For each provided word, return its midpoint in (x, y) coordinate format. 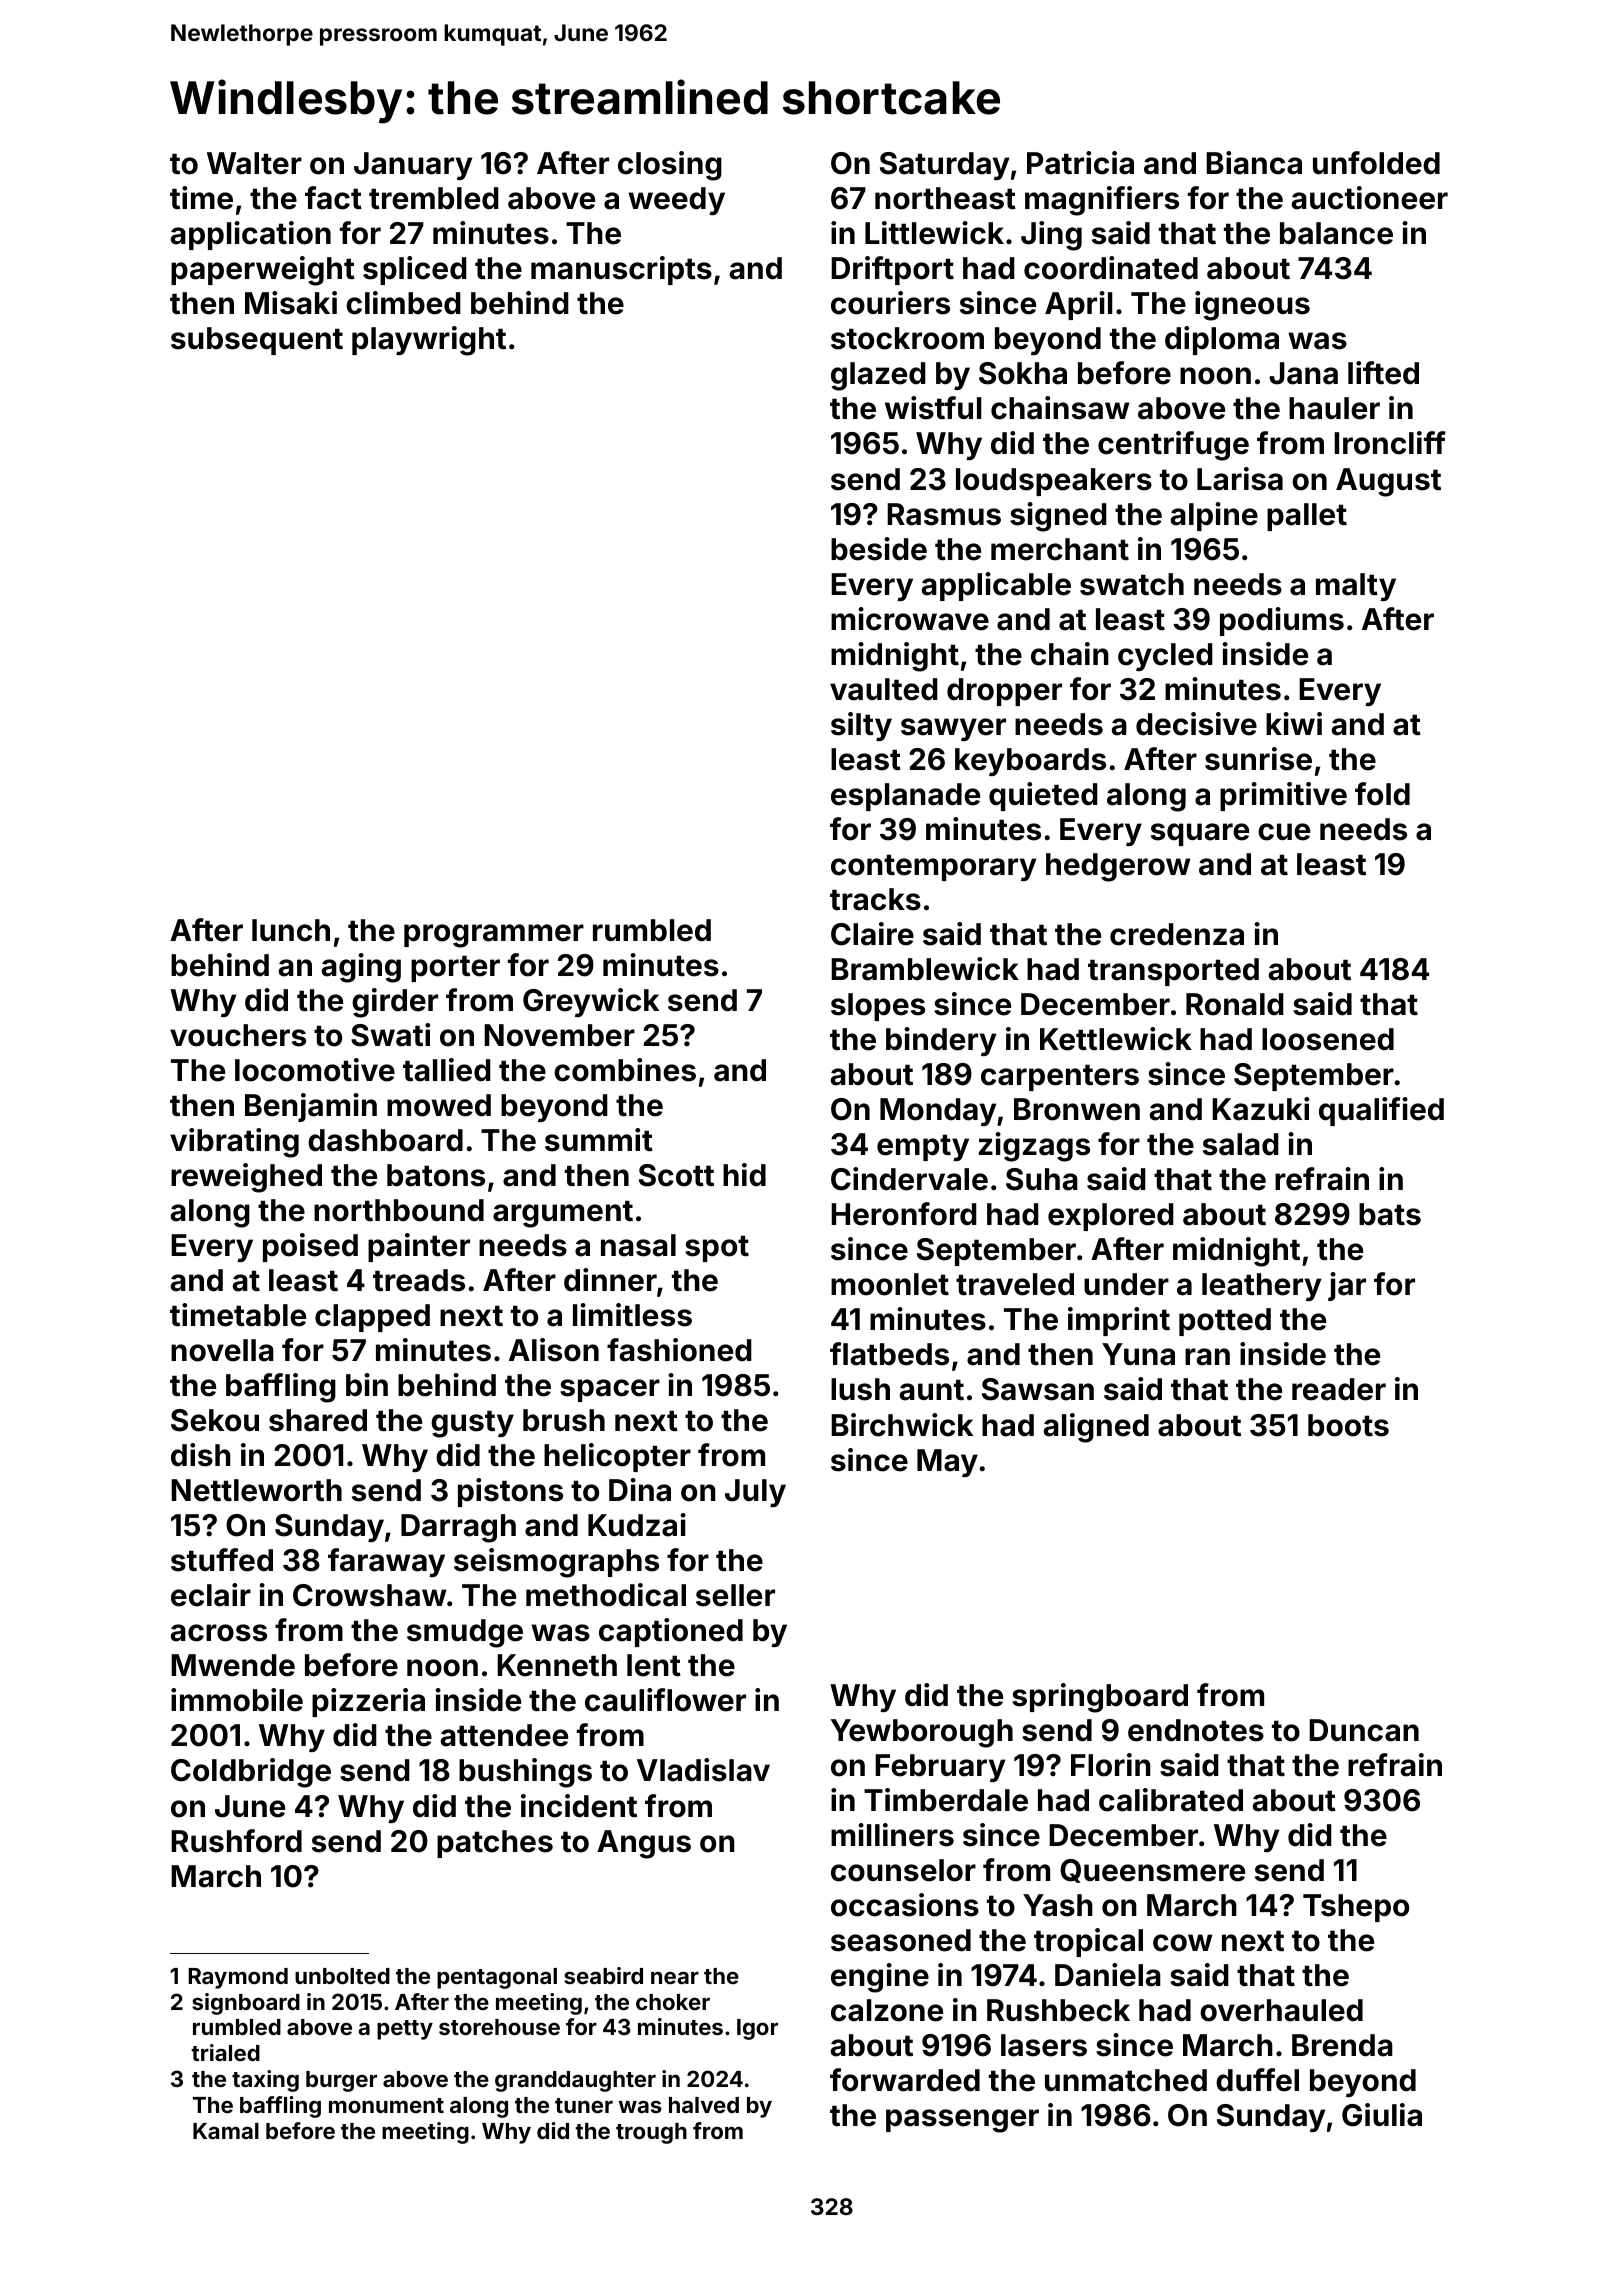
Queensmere (1152, 1871)
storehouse (499, 2027)
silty (861, 726)
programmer (494, 936)
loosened (1328, 1039)
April (1079, 305)
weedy (676, 201)
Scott (676, 1175)
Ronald (1235, 1004)
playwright (429, 341)
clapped (372, 1318)
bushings (525, 1773)
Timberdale (946, 1800)
